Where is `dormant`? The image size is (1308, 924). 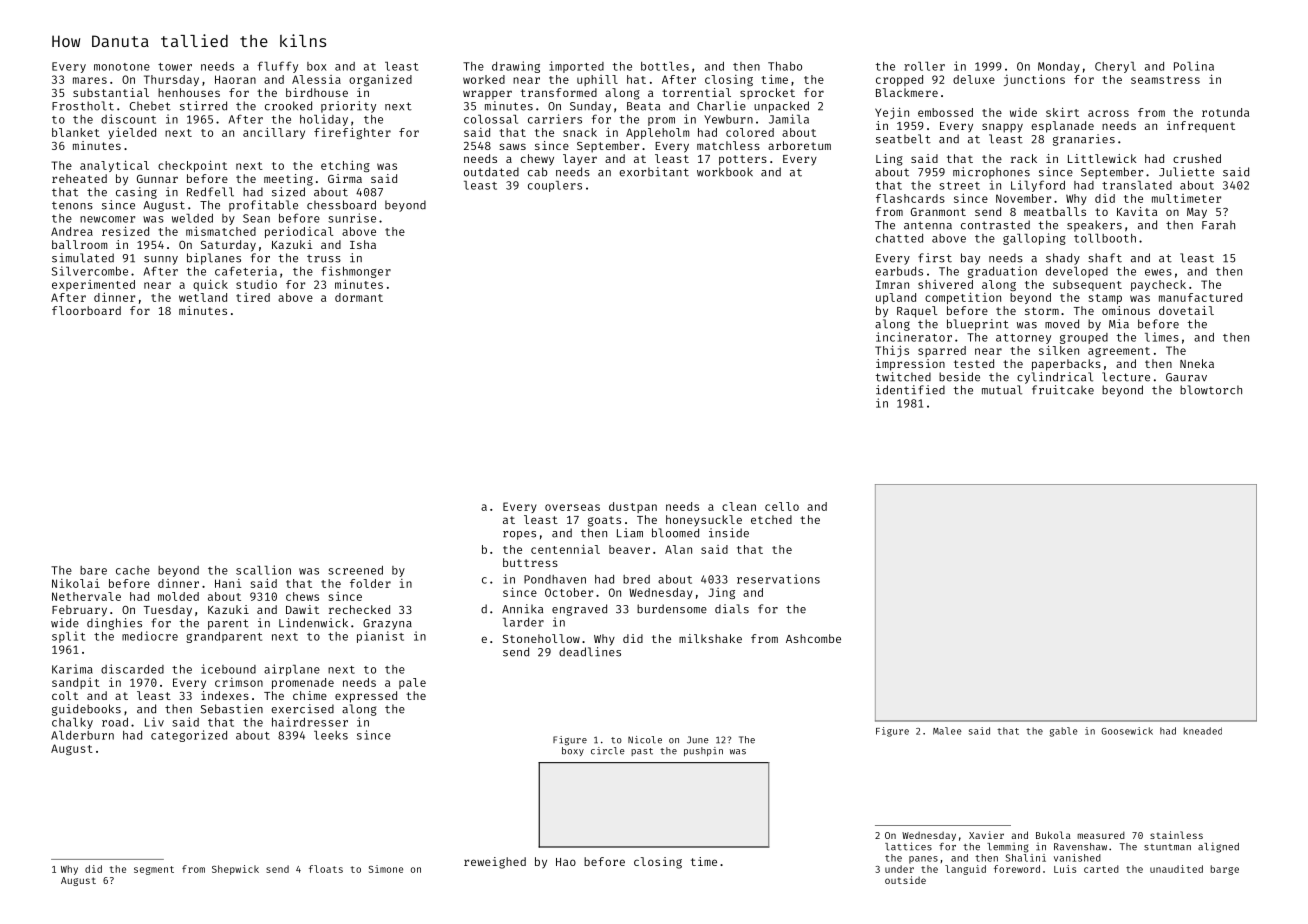 dormant is located at coordinates (359, 297).
